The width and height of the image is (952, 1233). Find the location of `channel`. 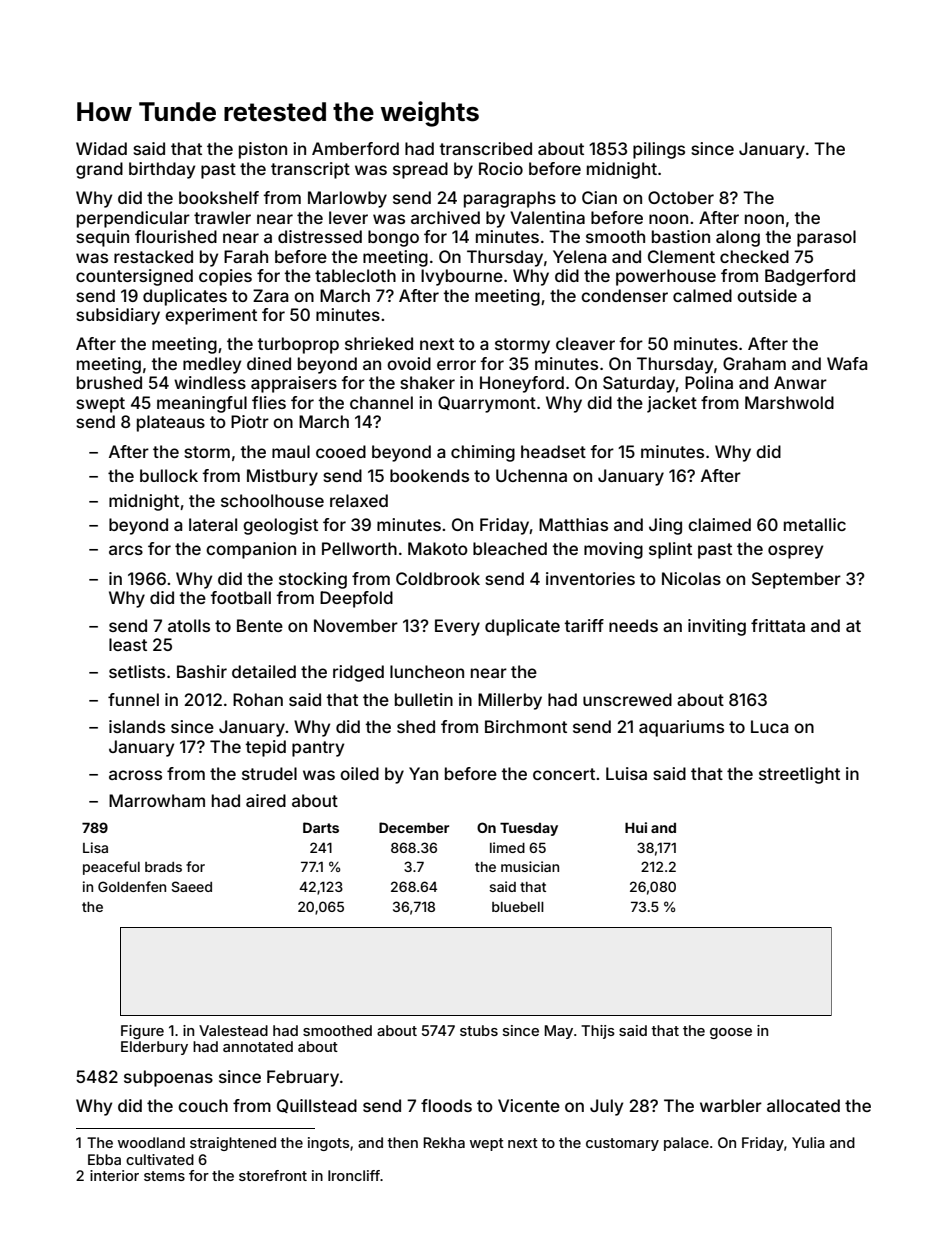

channel is located at coordinates (381, 402).
